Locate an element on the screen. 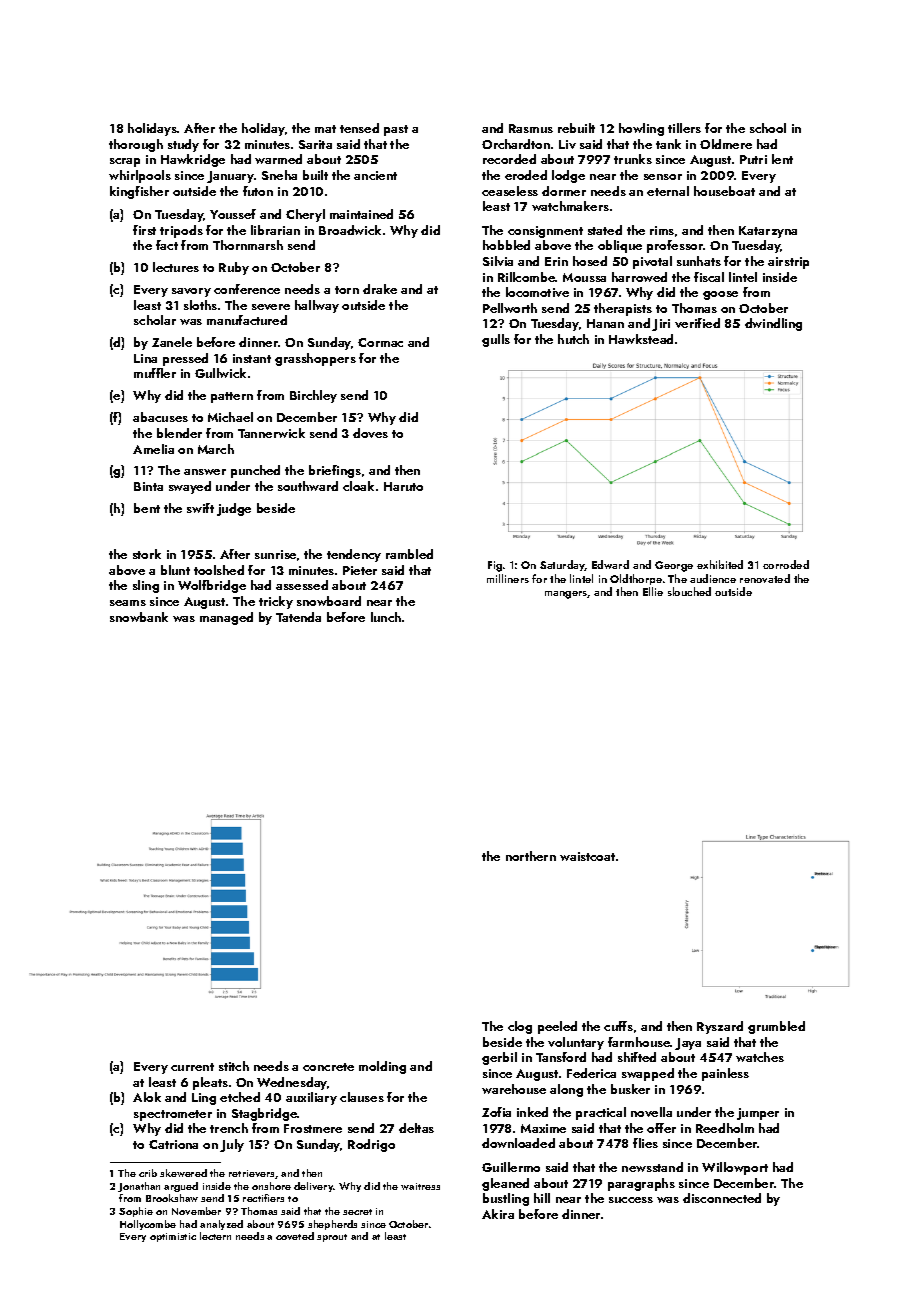 The width and height of the screenshot is (924, 1308). disconnected is located at coordinates (722, 1198).
